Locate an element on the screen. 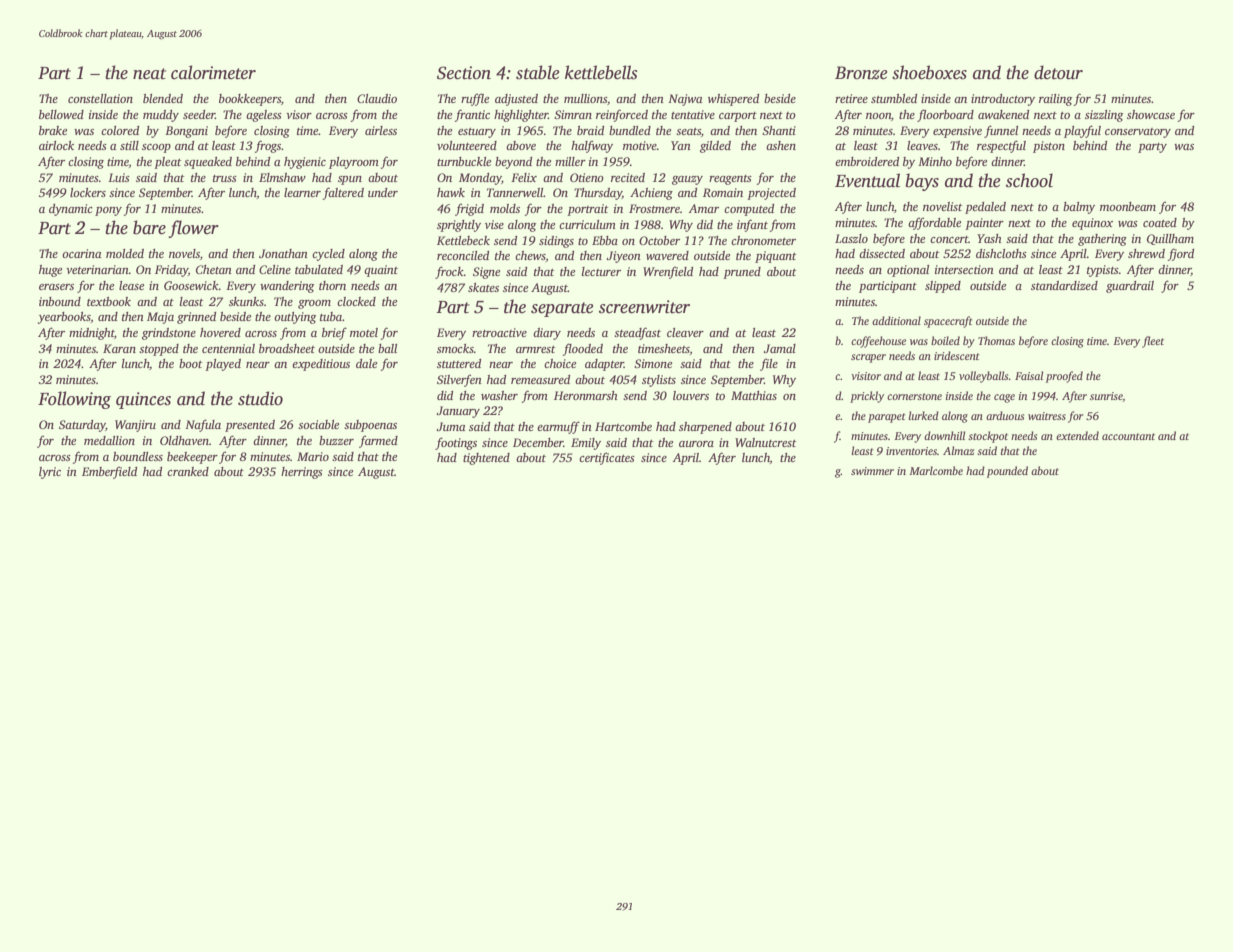  grinned is located at coordinates (196, 318).
